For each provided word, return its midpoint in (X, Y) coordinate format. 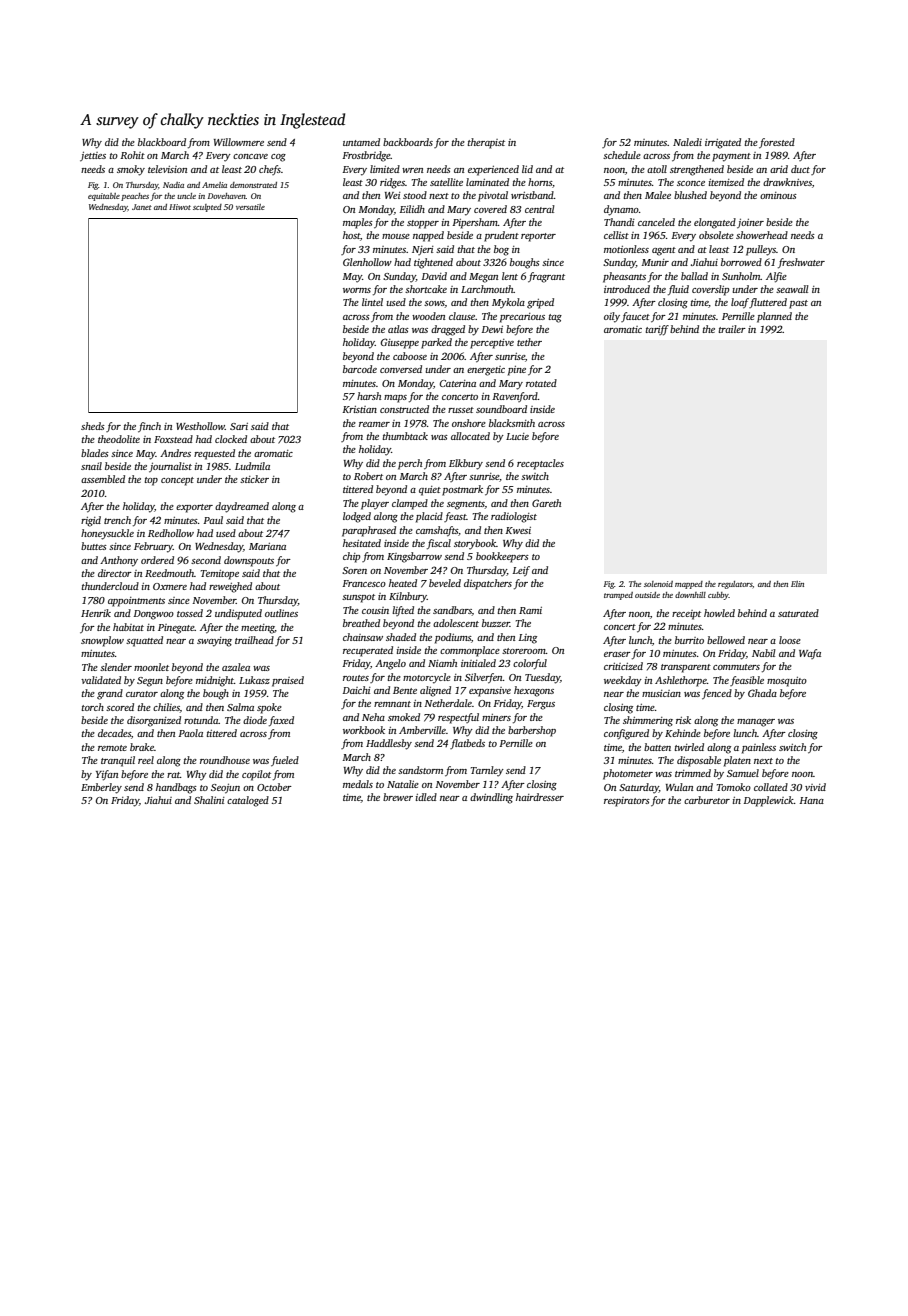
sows (434, 303)
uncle (186, 196)
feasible (747, 681)
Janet (142, 207)
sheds (93, 426)
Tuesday (542, 678)
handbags (176, 788)
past (798, 304)
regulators (735, 585)
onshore (469, 423)
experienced (493, 170)
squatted (144, 641)
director (115, 573)
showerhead (762, 235)
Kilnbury (408, 597)
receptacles (540, 464)
